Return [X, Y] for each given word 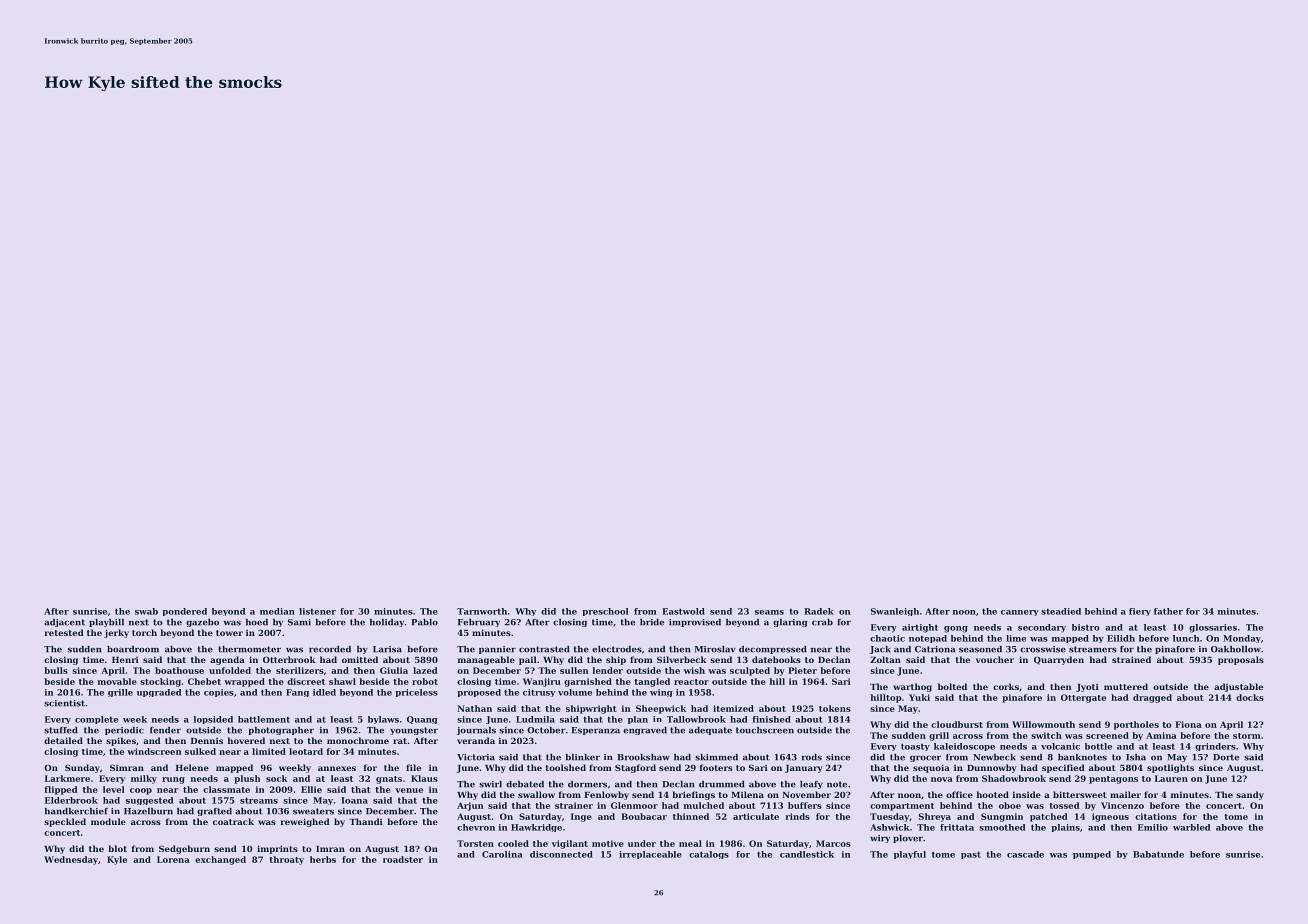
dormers [587, 784]
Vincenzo [1122, 805]
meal [690, 843]
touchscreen [765, 730]
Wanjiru [542, 682]
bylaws [383, 720]
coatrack [233, 821]
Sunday [82, 768]
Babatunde [1158, 854]
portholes [1136, 725]
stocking [160, 682]
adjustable [1238, 687]
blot [117, 848]
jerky [116, 633]
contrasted [544, 649]
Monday [1242, 639]
